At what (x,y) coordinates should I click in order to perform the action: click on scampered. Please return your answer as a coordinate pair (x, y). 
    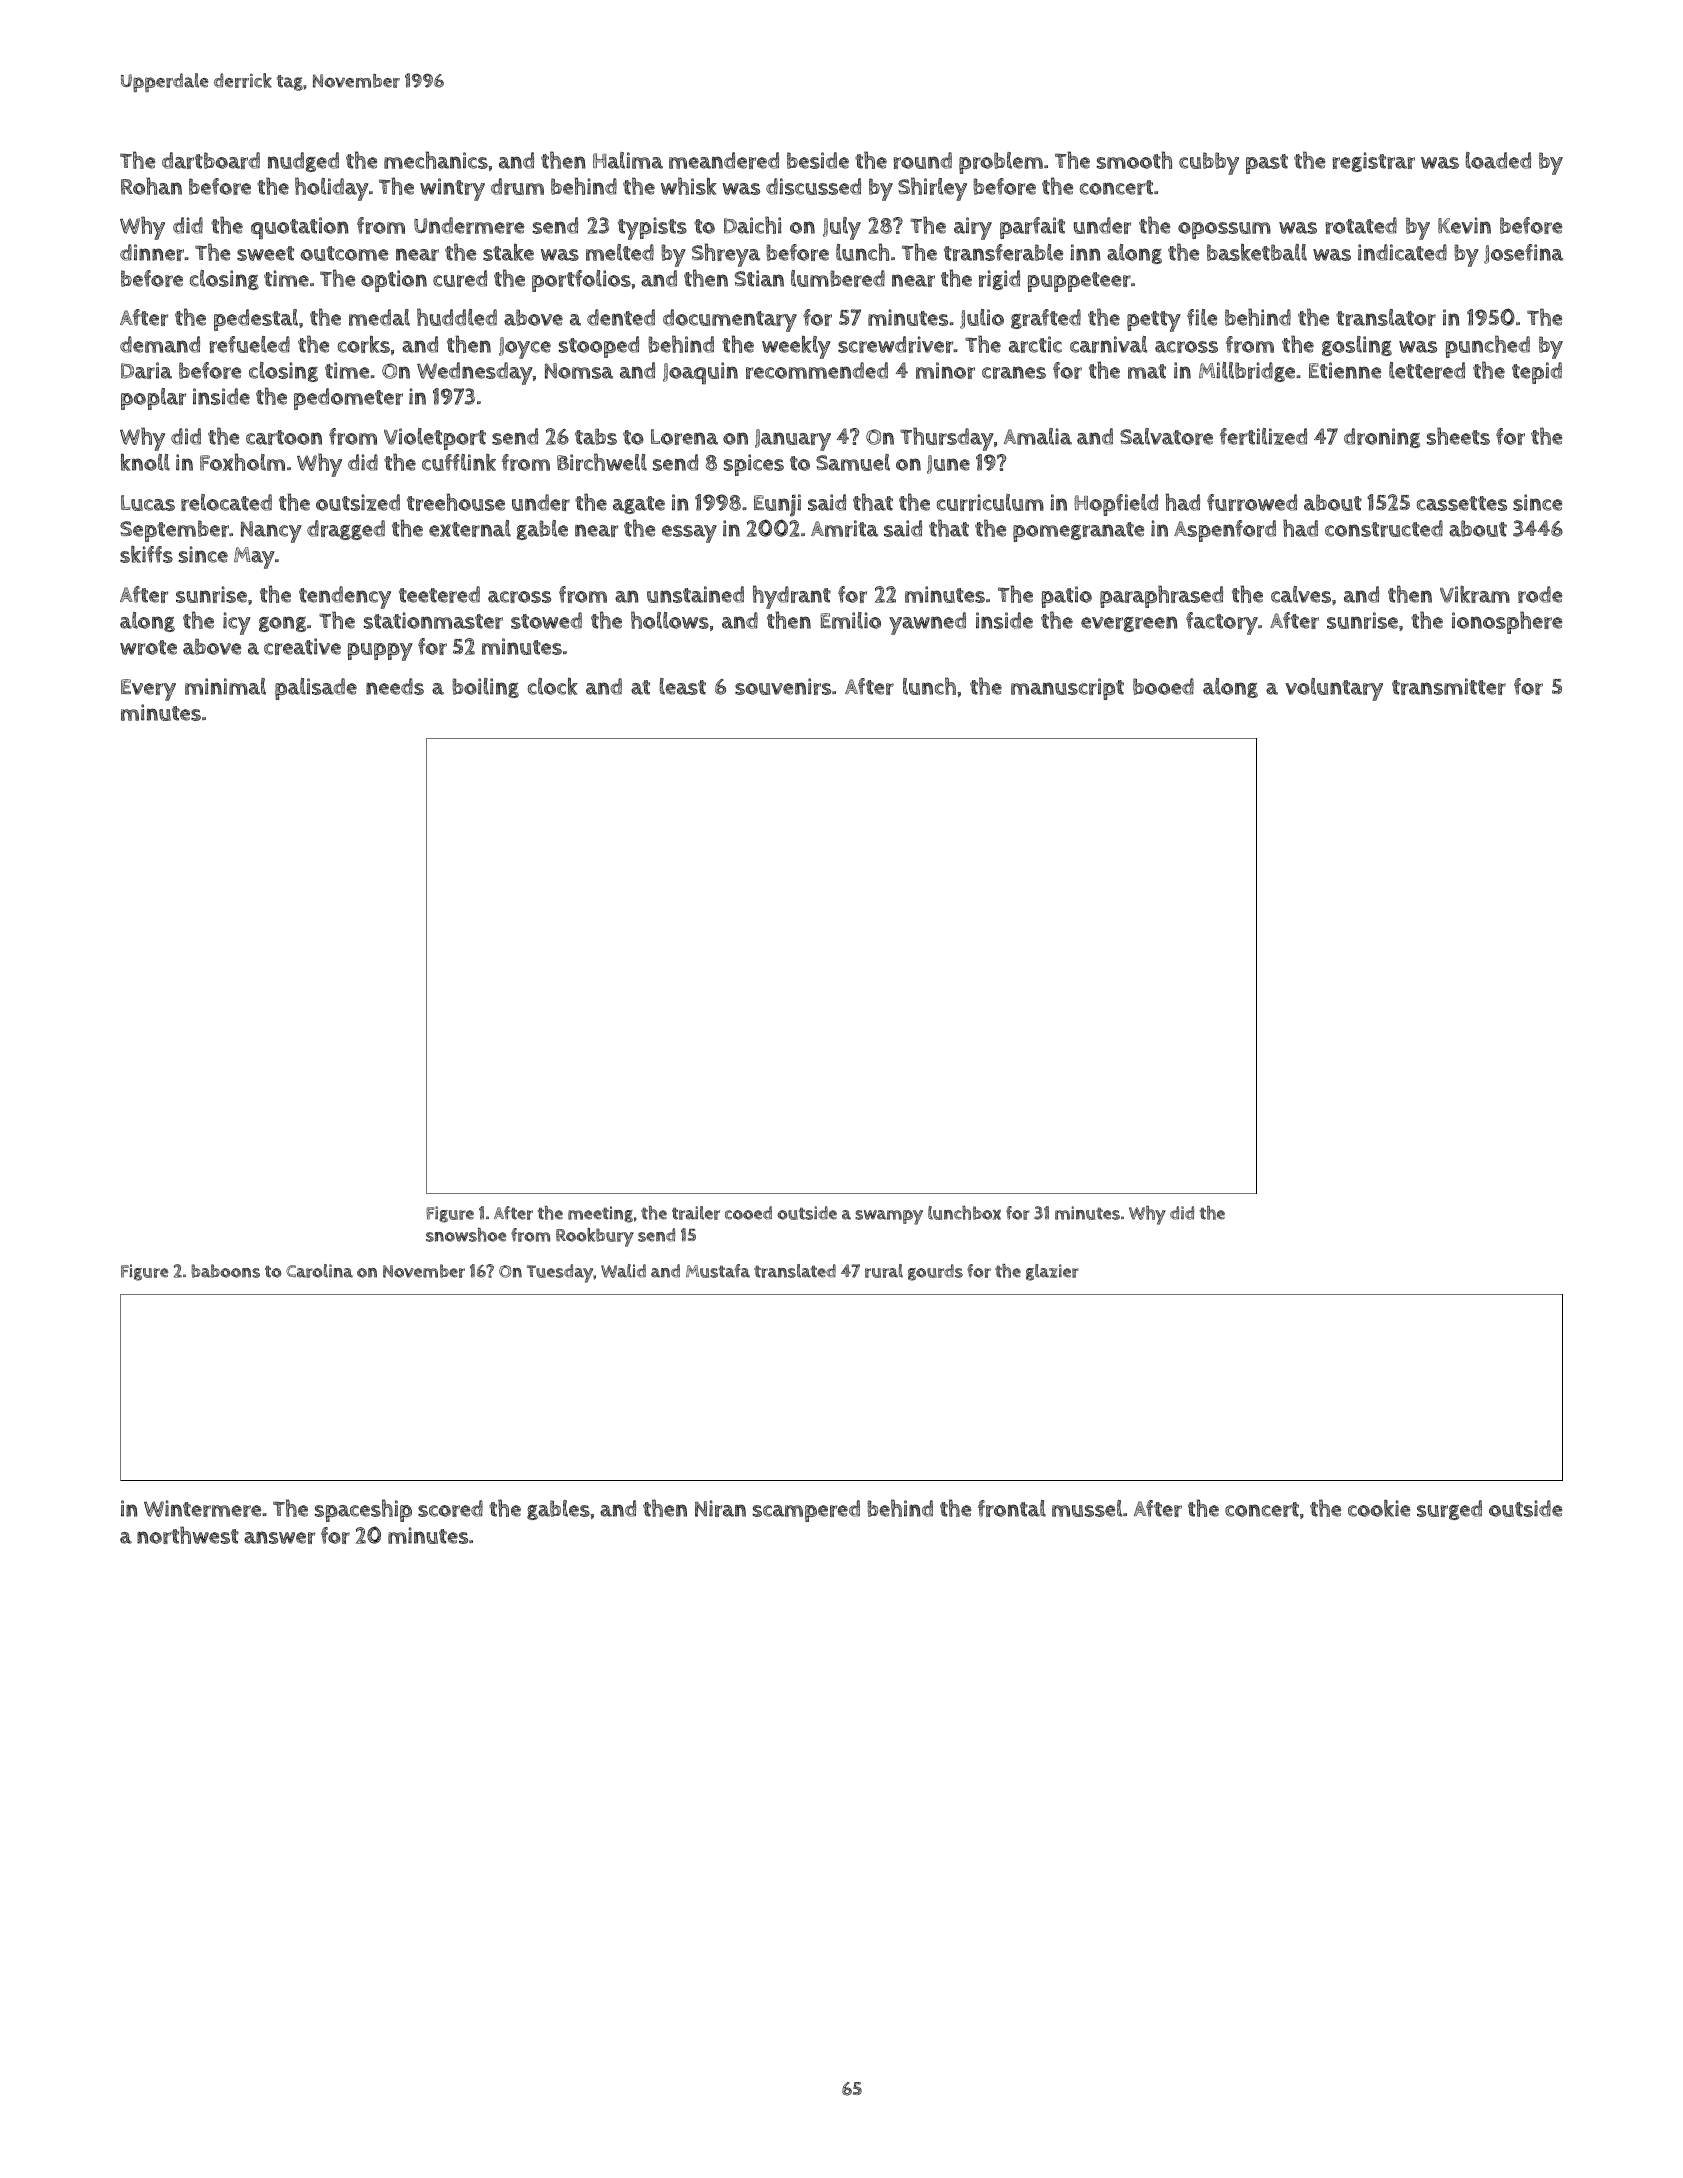
    Looking at the image, I should click on (806, 1511).
